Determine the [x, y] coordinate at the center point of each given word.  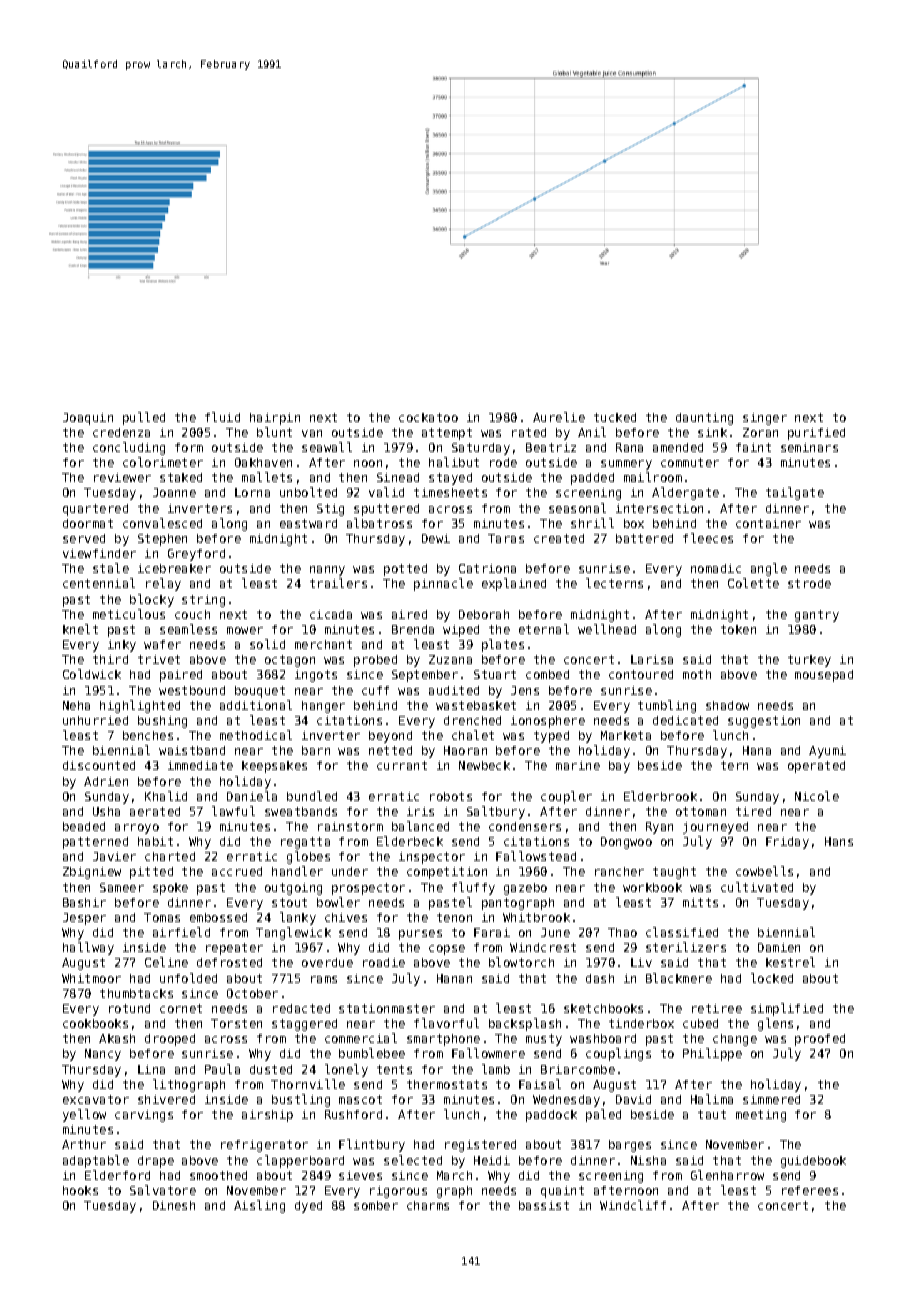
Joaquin [88, 419]
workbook [652, 887]
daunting [704, 419]
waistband [192, 750]
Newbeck [484, 765]
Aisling [259, 1206]
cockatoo [428, 417]
